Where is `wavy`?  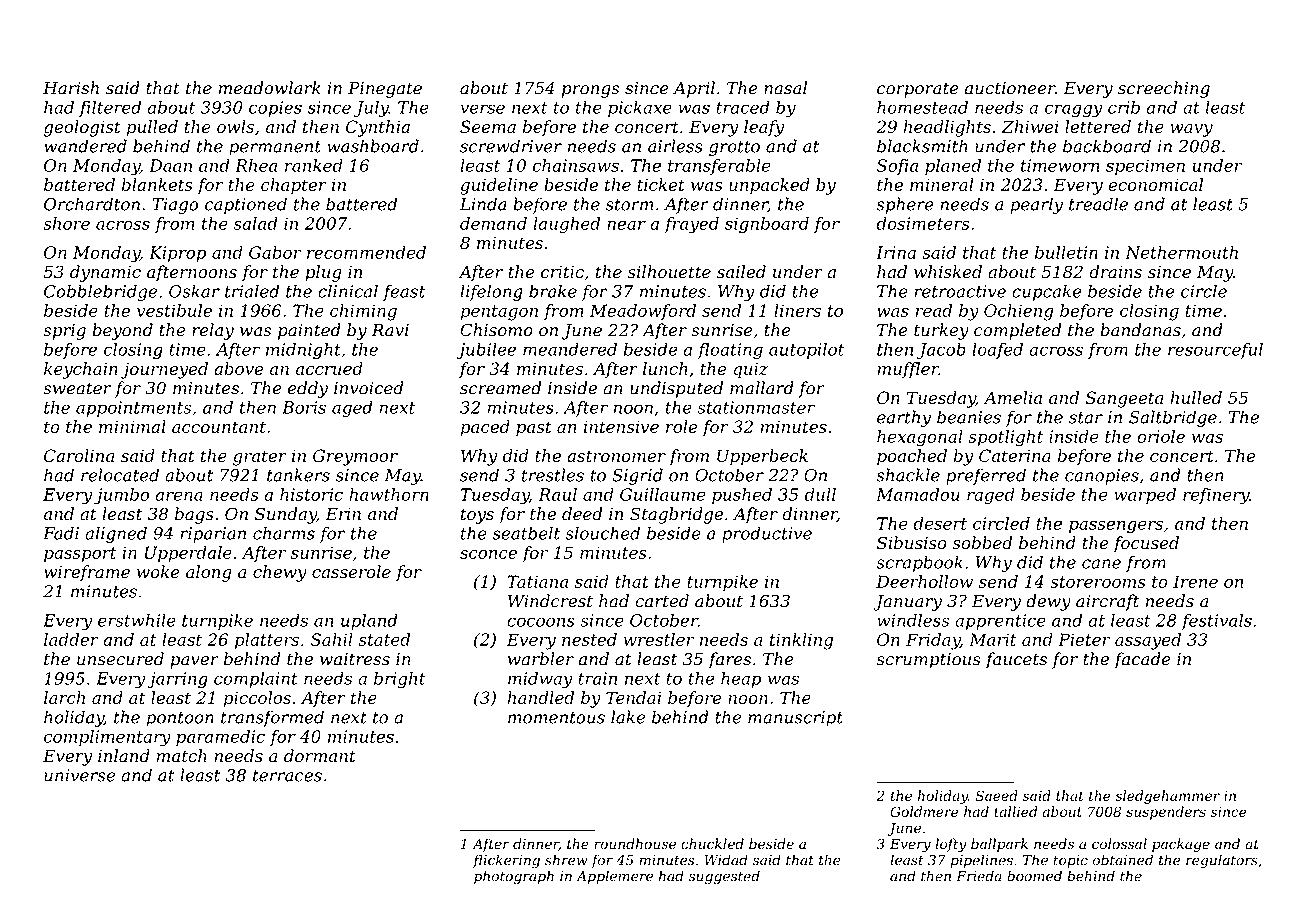 wavy is located at coordinates (1191, 130).
